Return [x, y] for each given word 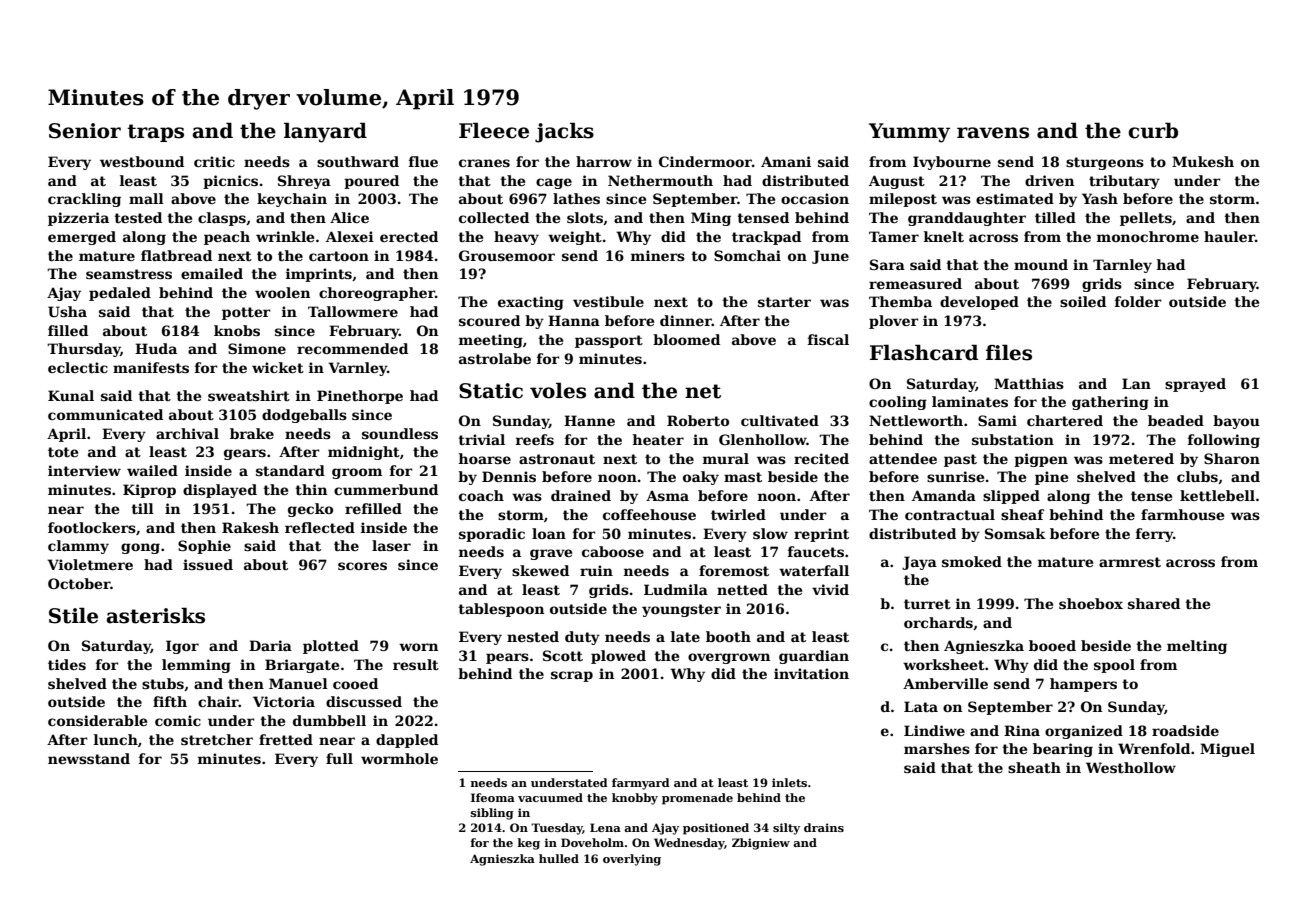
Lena [605, 827]
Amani [786, 161]
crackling [84, 200]
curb [1153, 130]
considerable [97, 720]
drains [824, 827]
